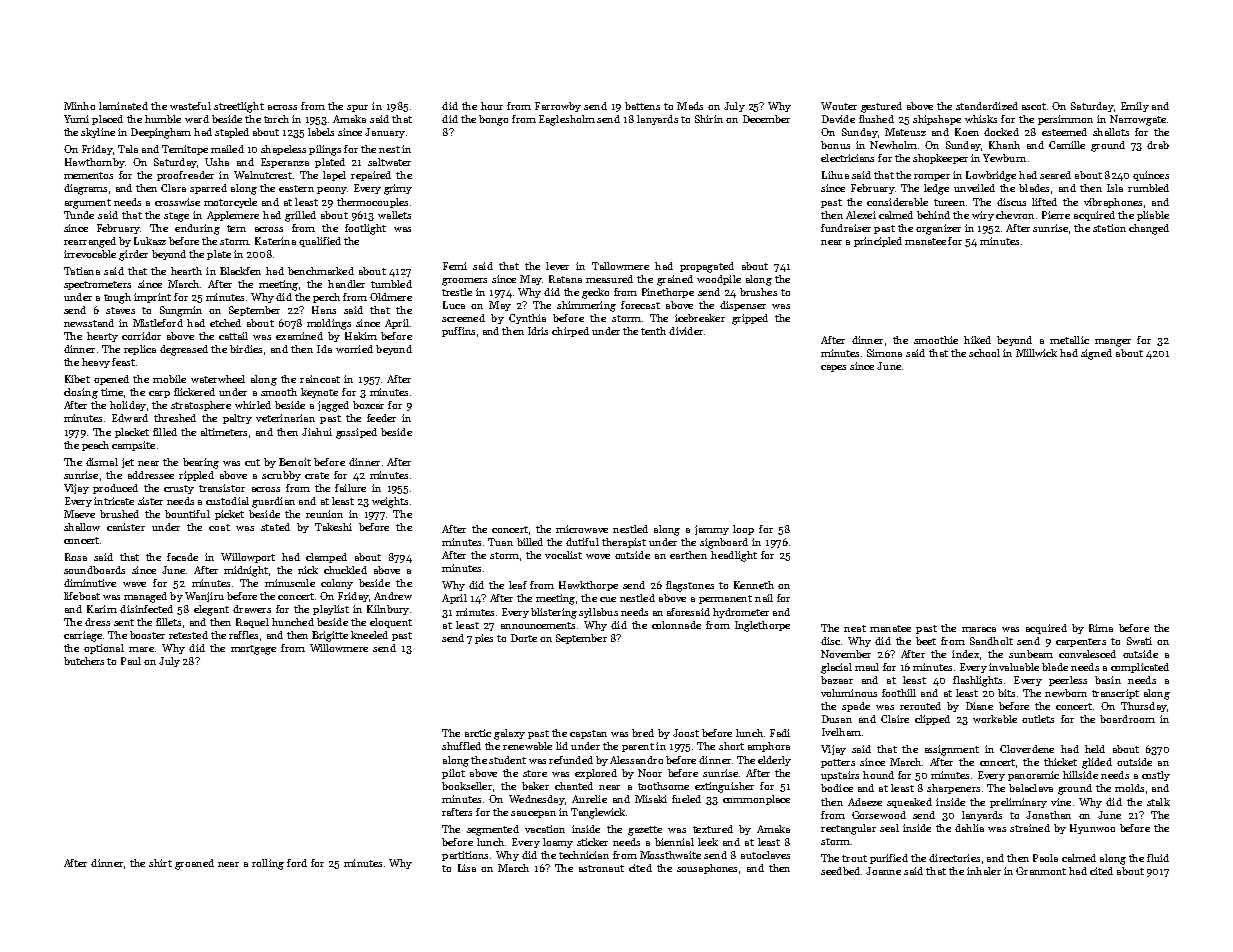 This page has width=1233, height=952. Describe the element at coordinates (324, 514) in the page. I see `reunion` at that location.
